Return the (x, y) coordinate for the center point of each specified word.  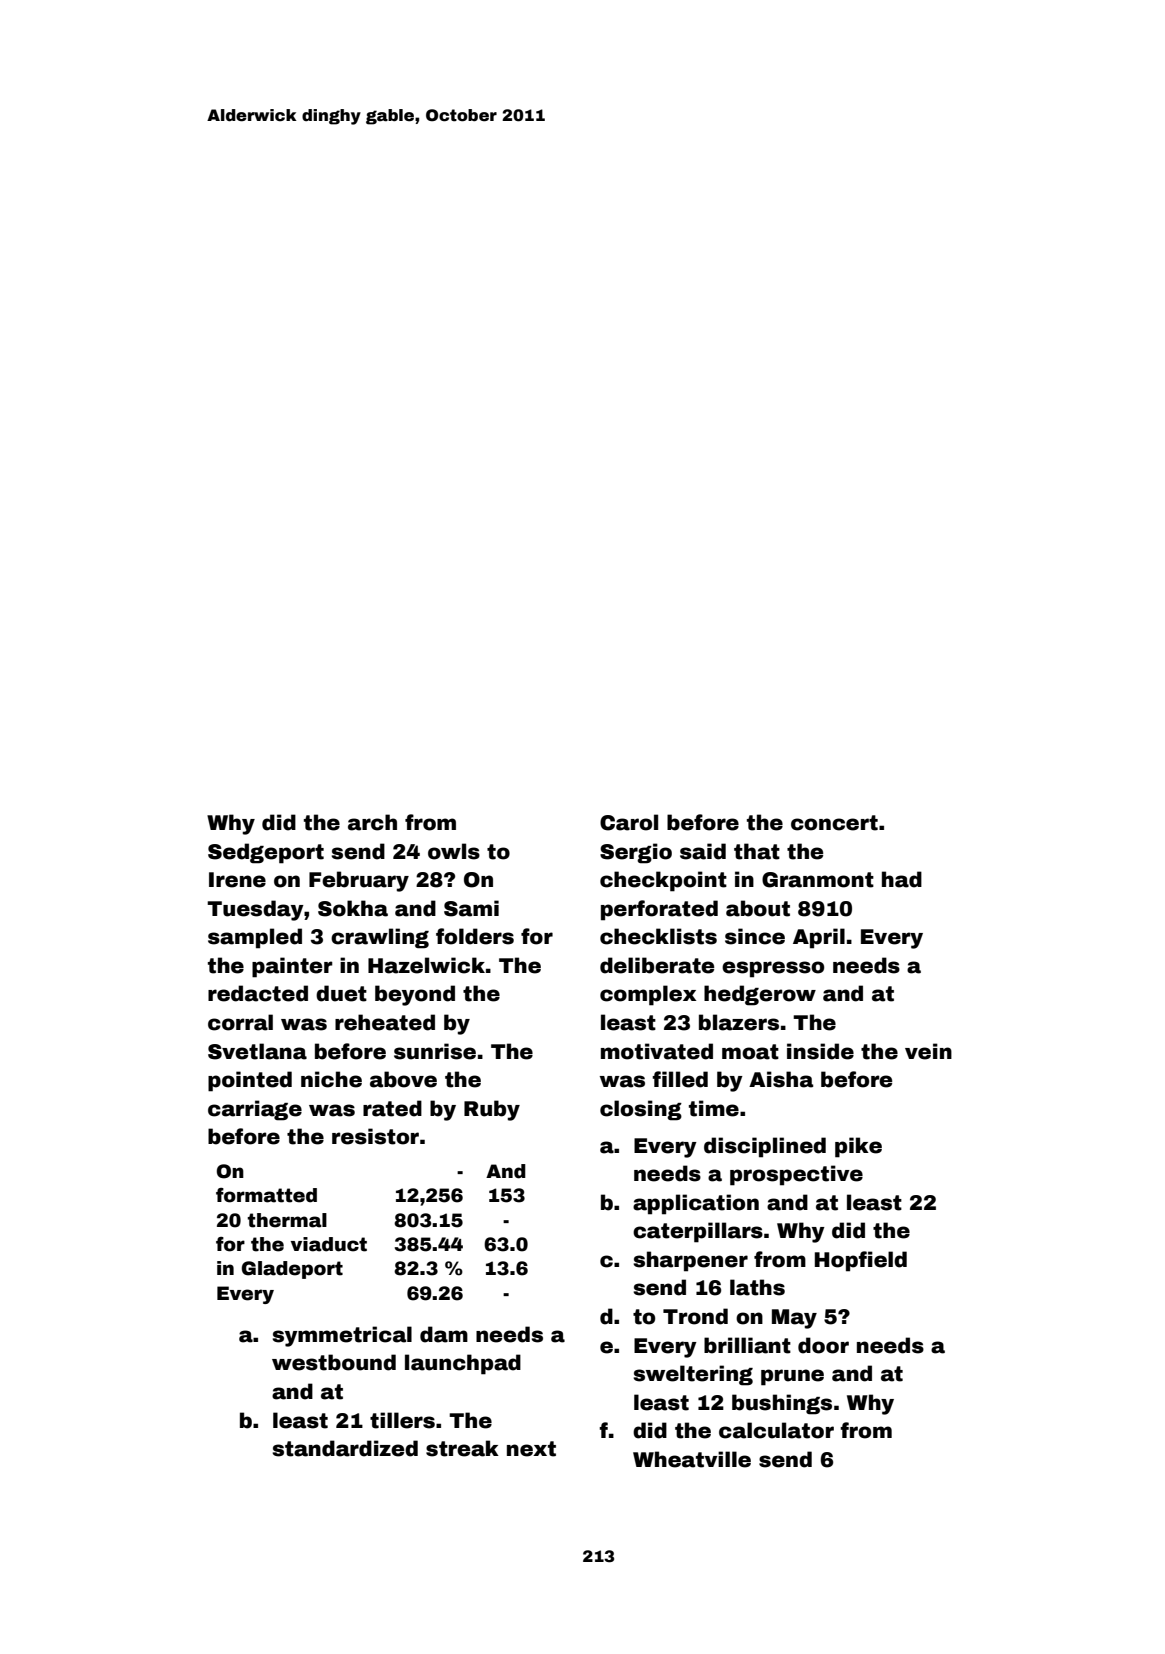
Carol (629, 822)
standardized (345, 1448)
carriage (255, 1110)
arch (372, 822)
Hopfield (861, 1261)
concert (834, 823)
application (696, 1204)
